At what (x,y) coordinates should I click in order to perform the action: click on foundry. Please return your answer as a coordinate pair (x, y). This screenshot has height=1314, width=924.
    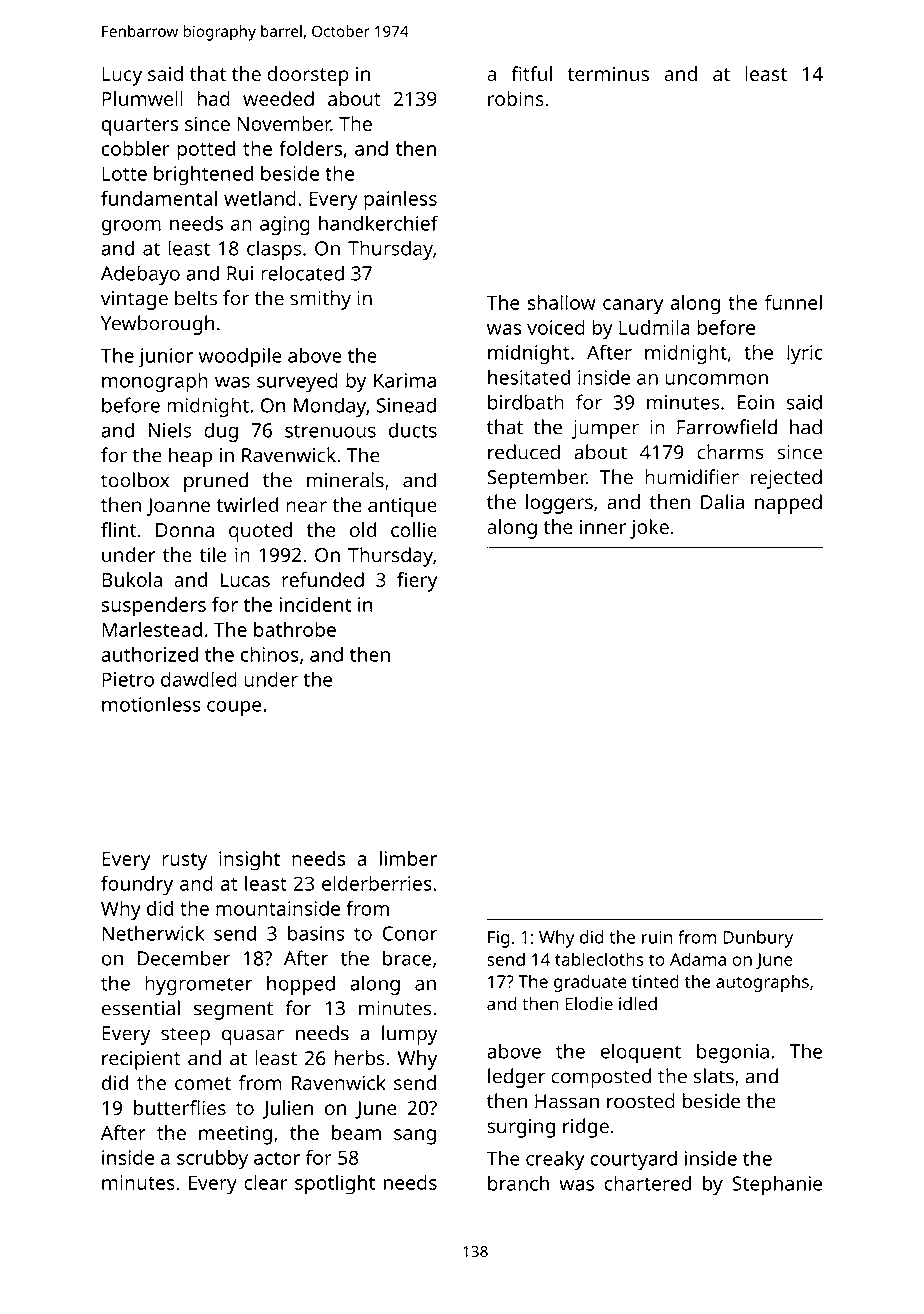
    Looking at the image, I should click on (137, 885).
